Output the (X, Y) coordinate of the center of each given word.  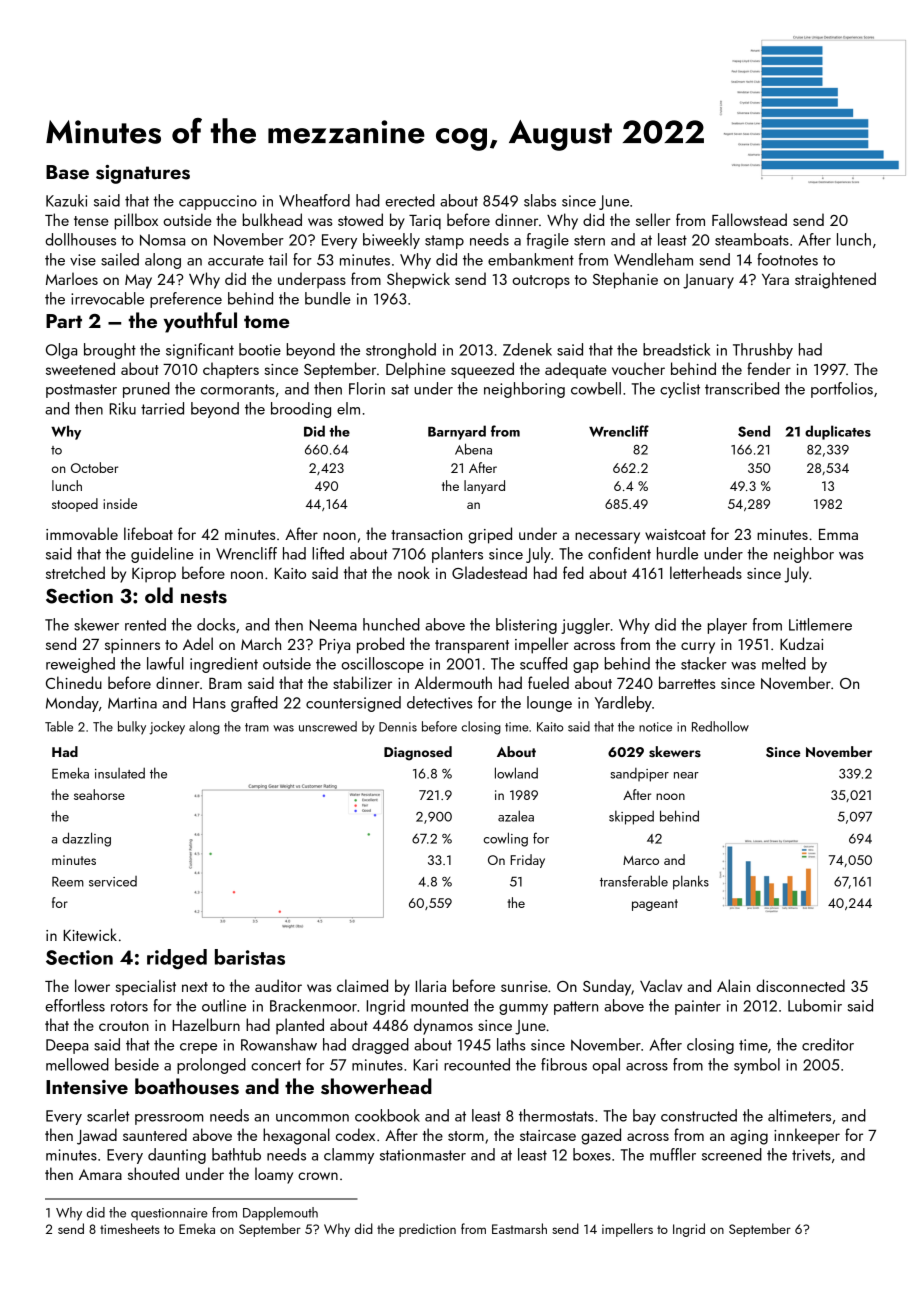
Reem (68, 881)
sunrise (524, 986)
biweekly (391, 241)
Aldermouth (453, 682)
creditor (828, 1044)
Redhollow (720, 726)
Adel (198, 643)
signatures (143, 174)
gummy (523, 1009)
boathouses (187, 1086)
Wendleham (653, 259)
